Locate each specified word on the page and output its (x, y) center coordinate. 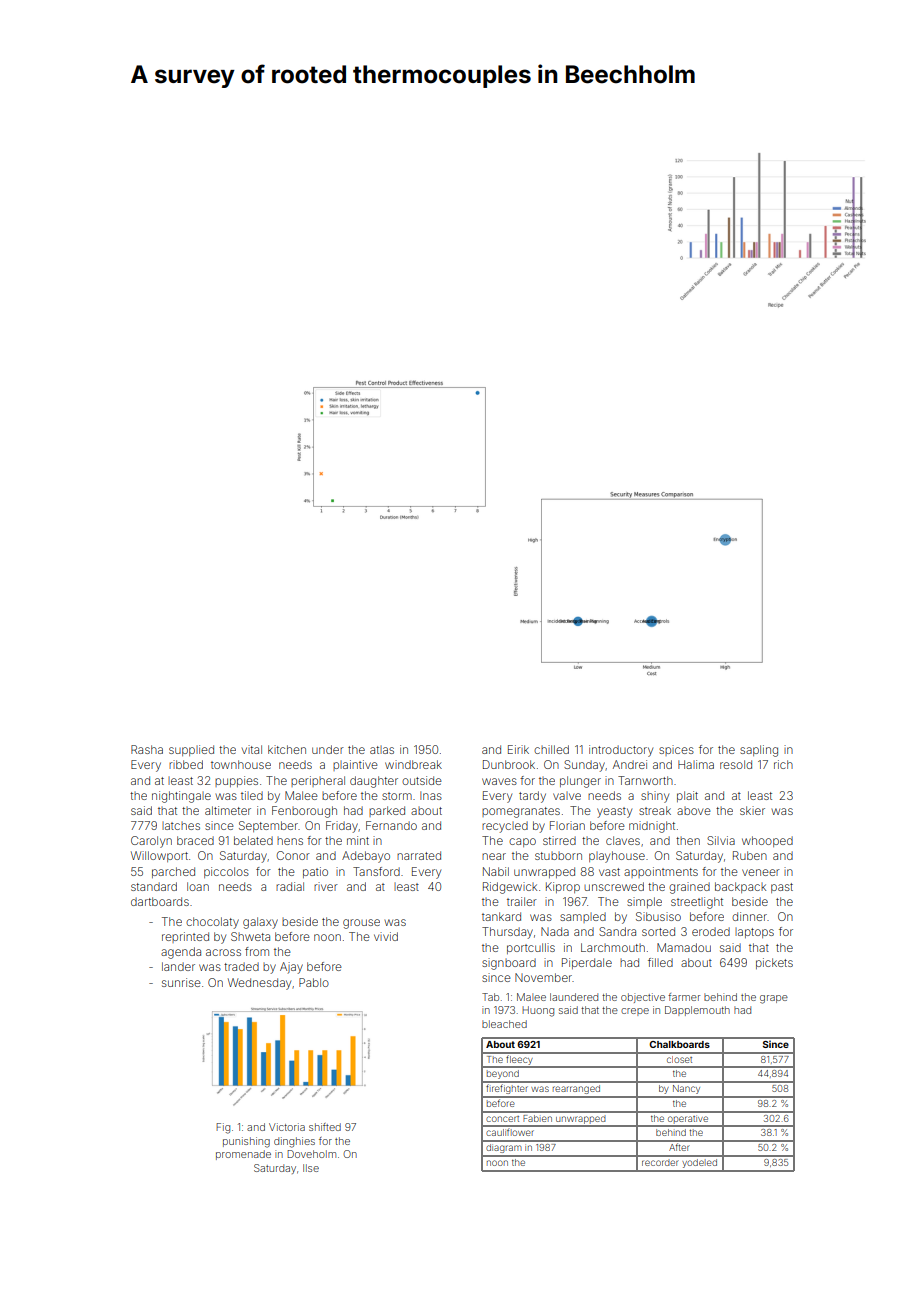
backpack (740, 887)
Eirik (518, 749)
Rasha (147, 749)
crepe (635, 1012)
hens (290, 841)
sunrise (181, 982)
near (494, 856)
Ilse (311, 1168)
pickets (774, 963)
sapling (759, 751)
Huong (538, 1011)
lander (178, 966)
